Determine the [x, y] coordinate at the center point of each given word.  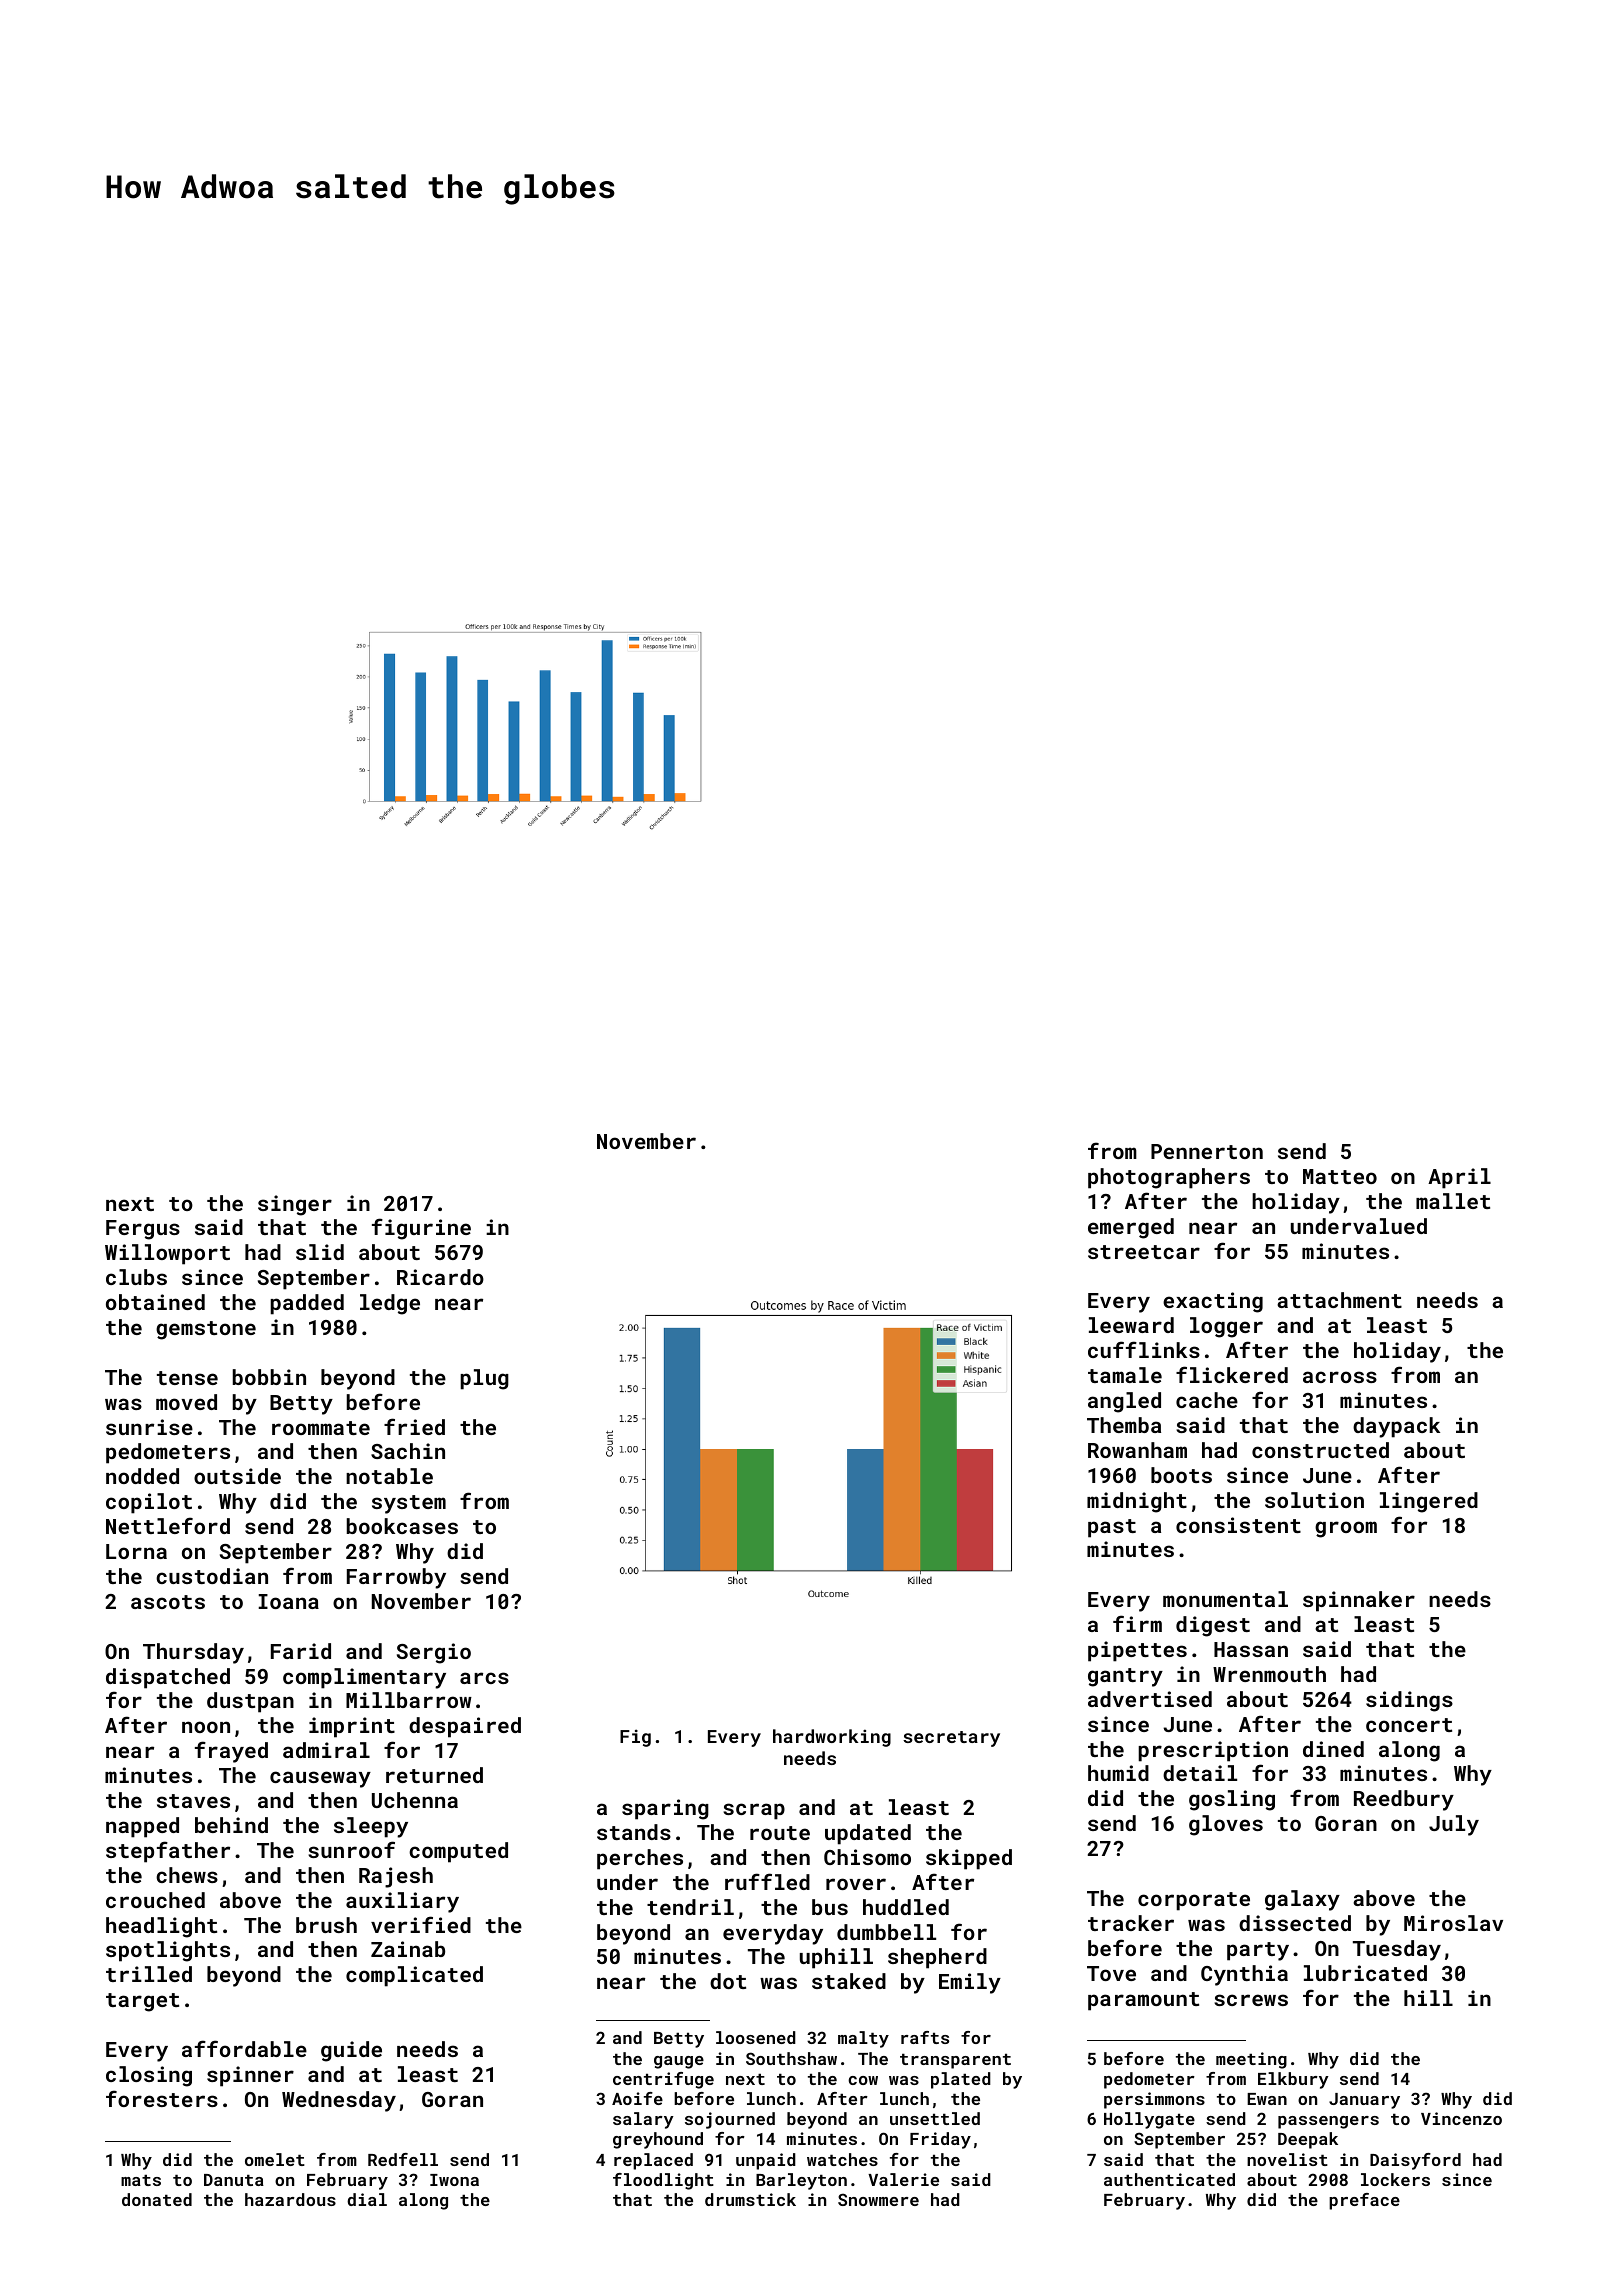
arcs [484, 1678]
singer [295, 1205]
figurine [421, 1229]
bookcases [402, 1526]
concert [1409, 1725]
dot [728, 1981]
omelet [275, 2159]
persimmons [1154, 2100]
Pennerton [1207, 1151]
